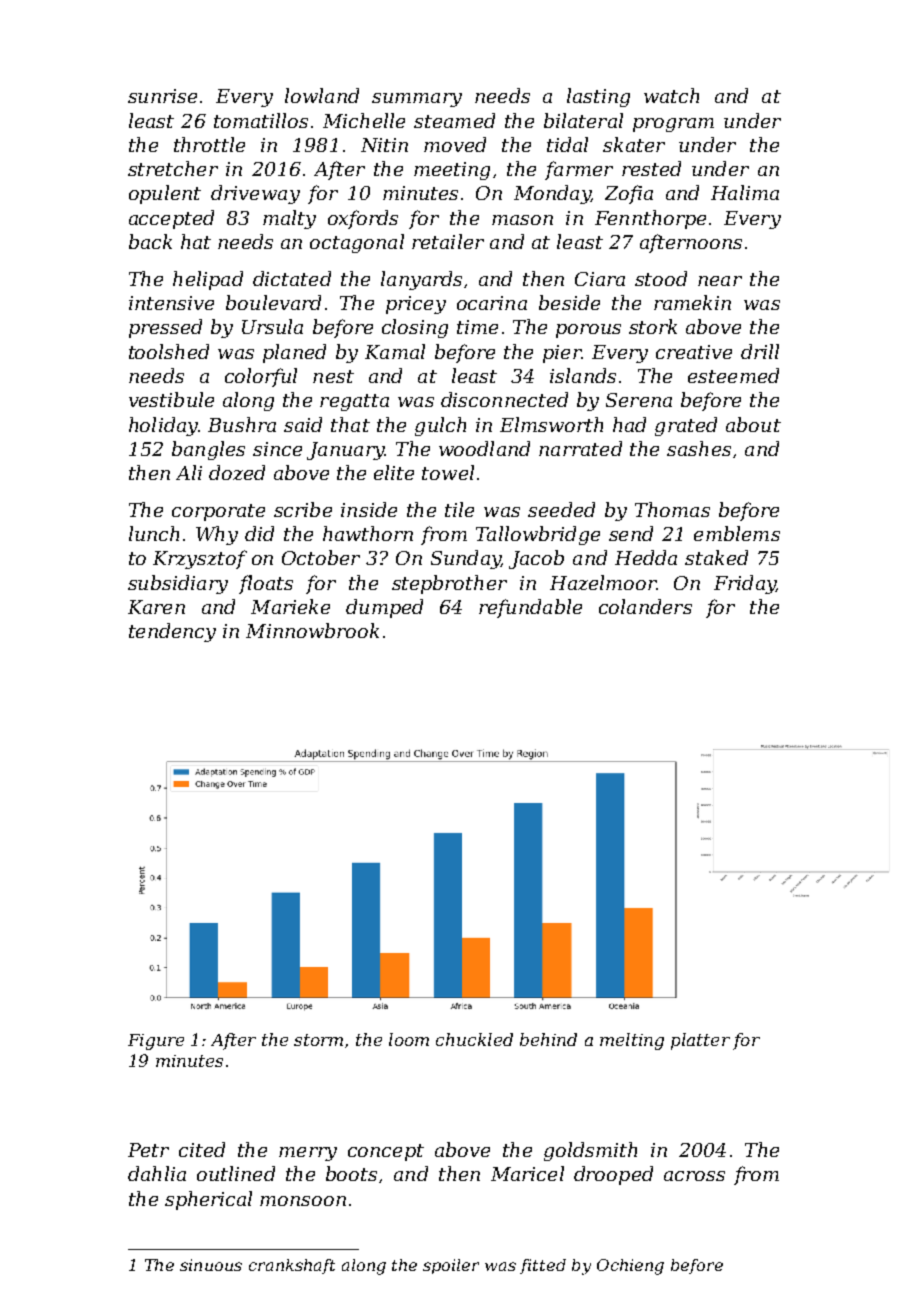 The width and height of the screenshot is (908, 1316). Describe the element at coordinates (645, 606) in the screenshot. I see `colanders` at that location.
